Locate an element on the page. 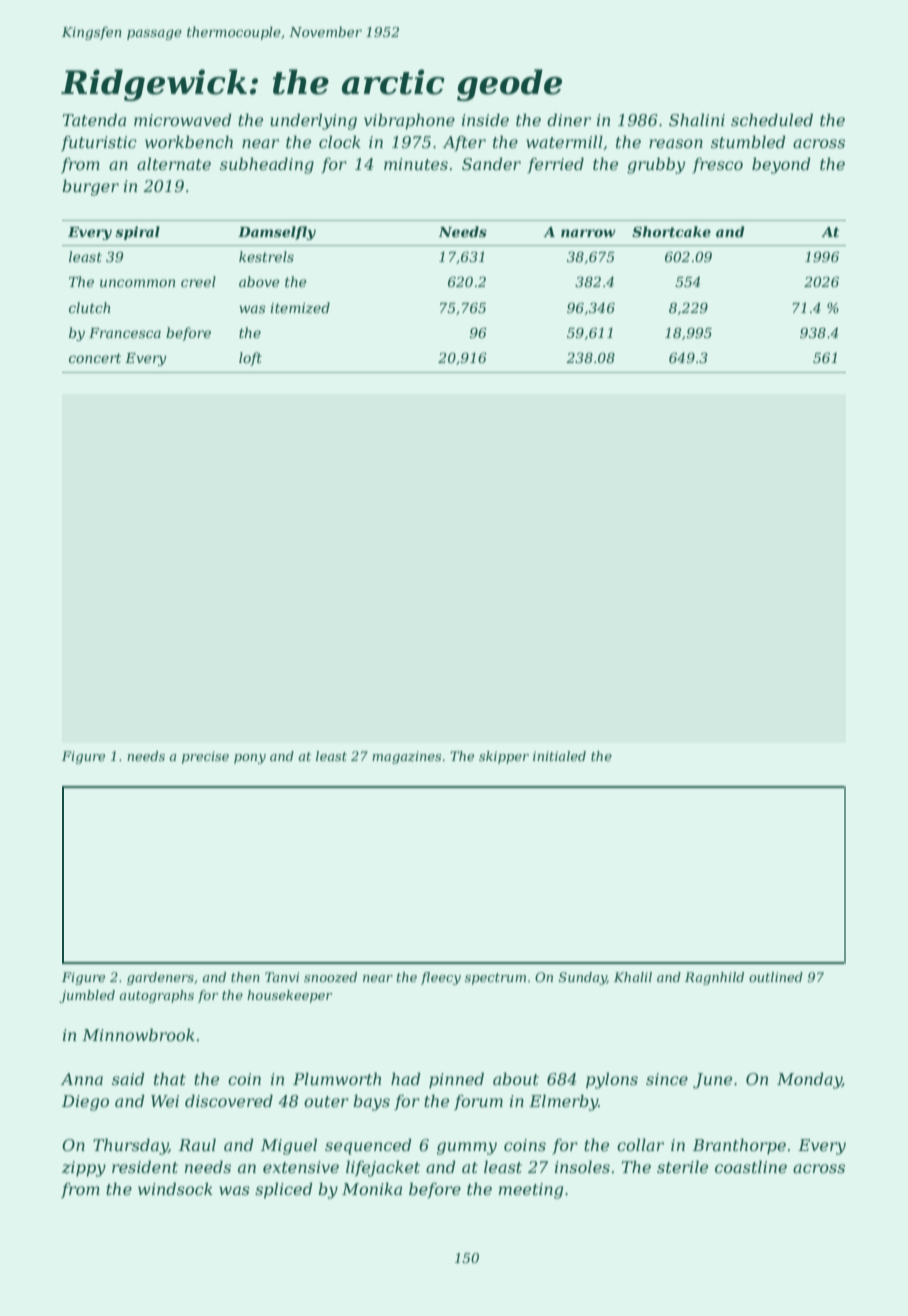  outlined is located at coordinates (776, 977).
